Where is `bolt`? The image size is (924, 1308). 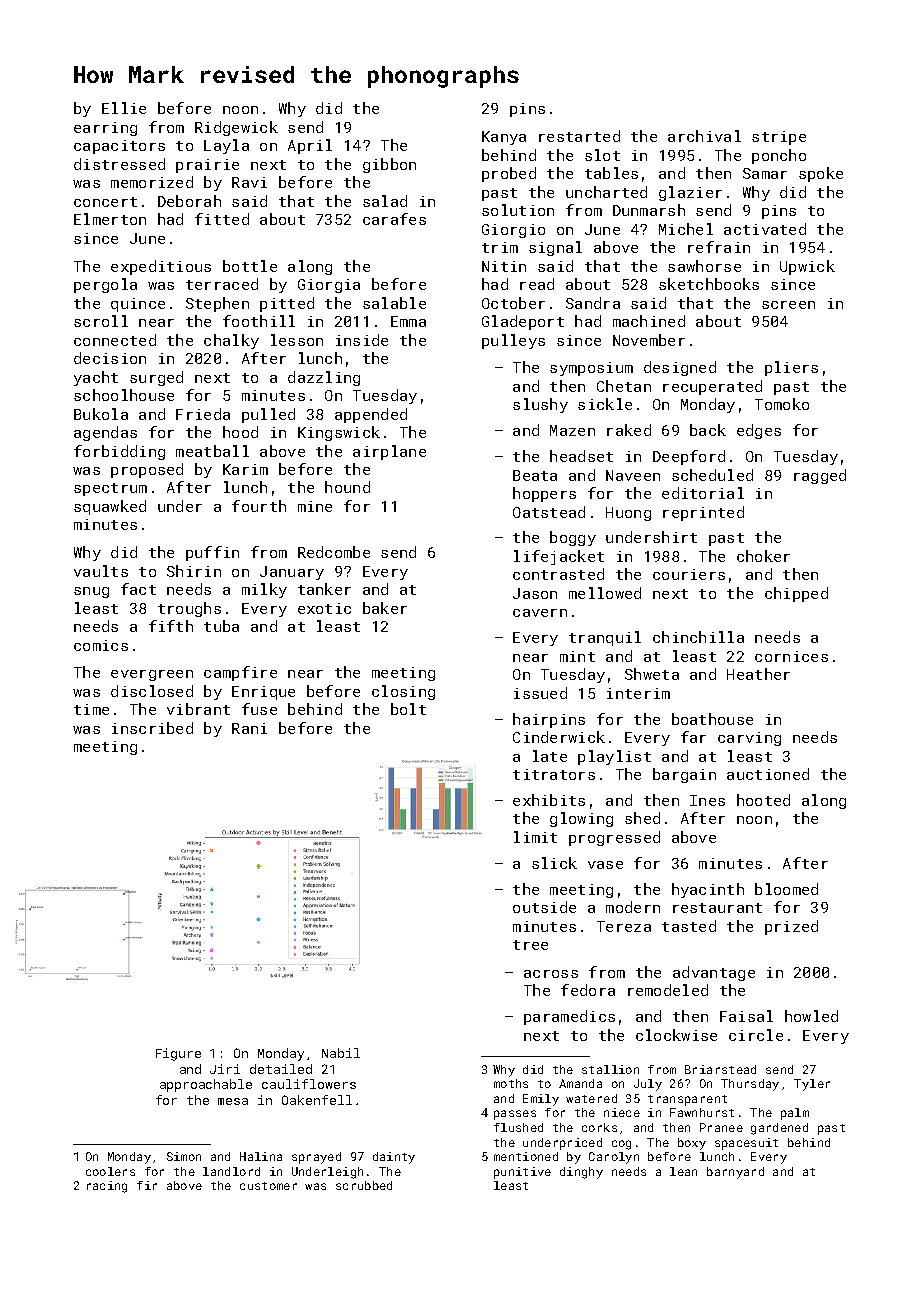
bolt is located at coordinates (408, 709).
